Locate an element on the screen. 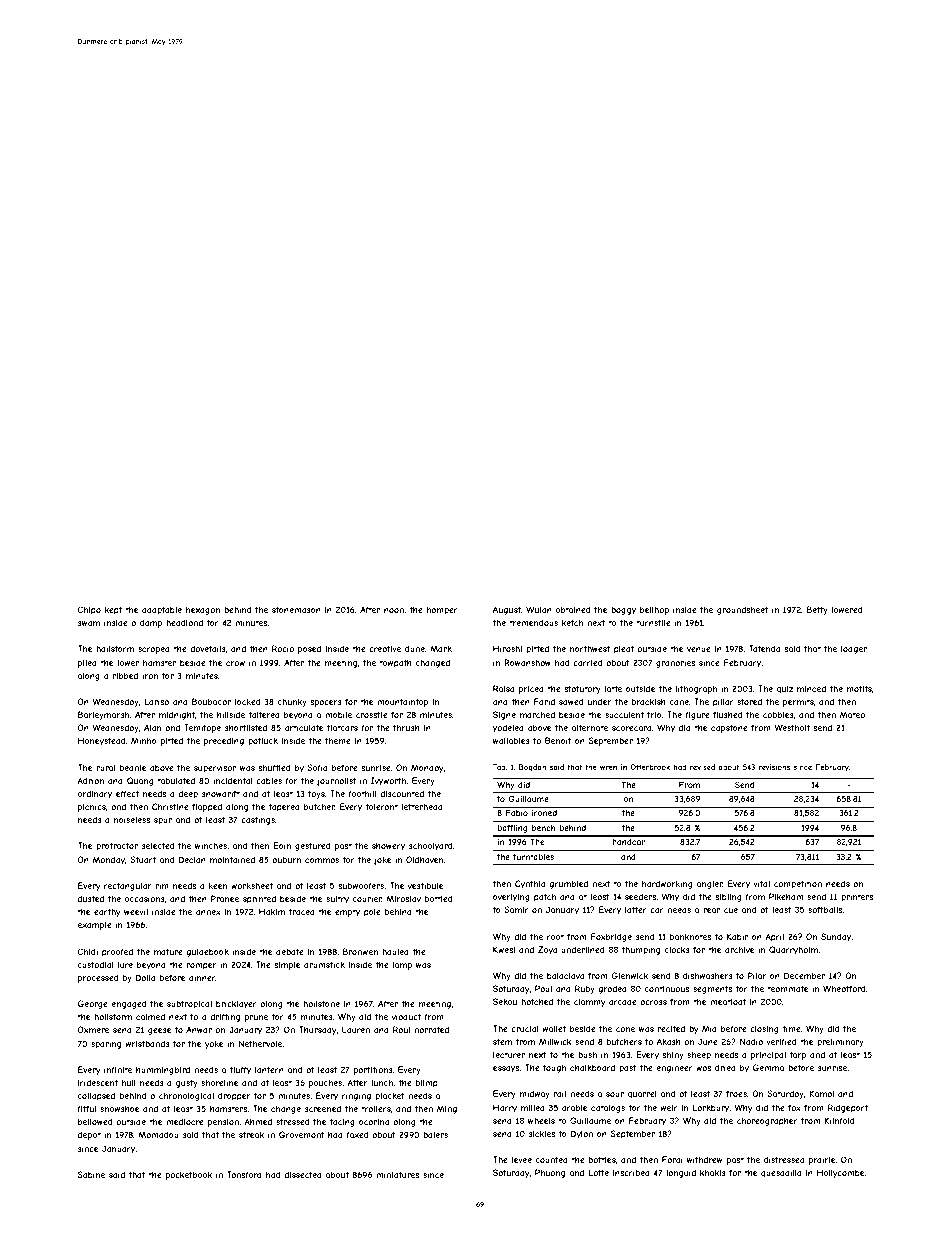 This screenshot has height=1233, width=952. Mark is located at coordinates (441, 648).
